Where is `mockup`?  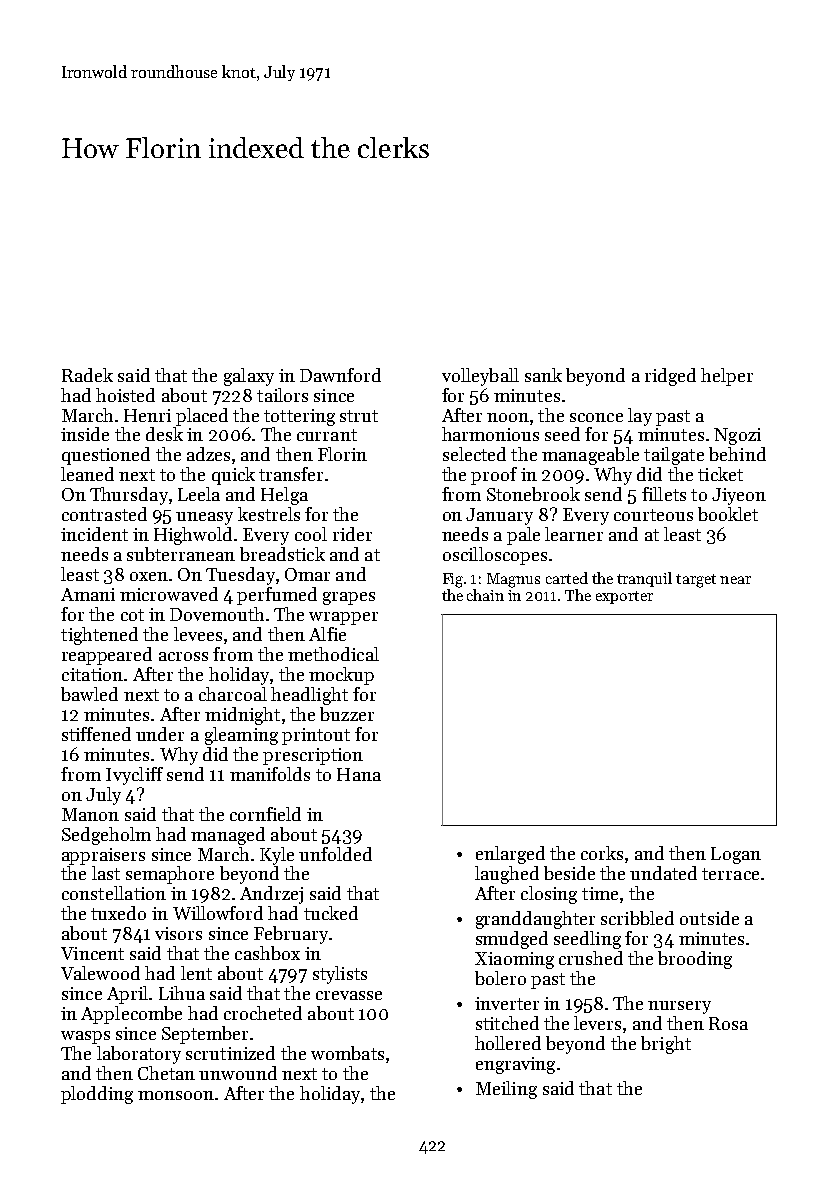
mockup is located at coordinates (341, 676).
